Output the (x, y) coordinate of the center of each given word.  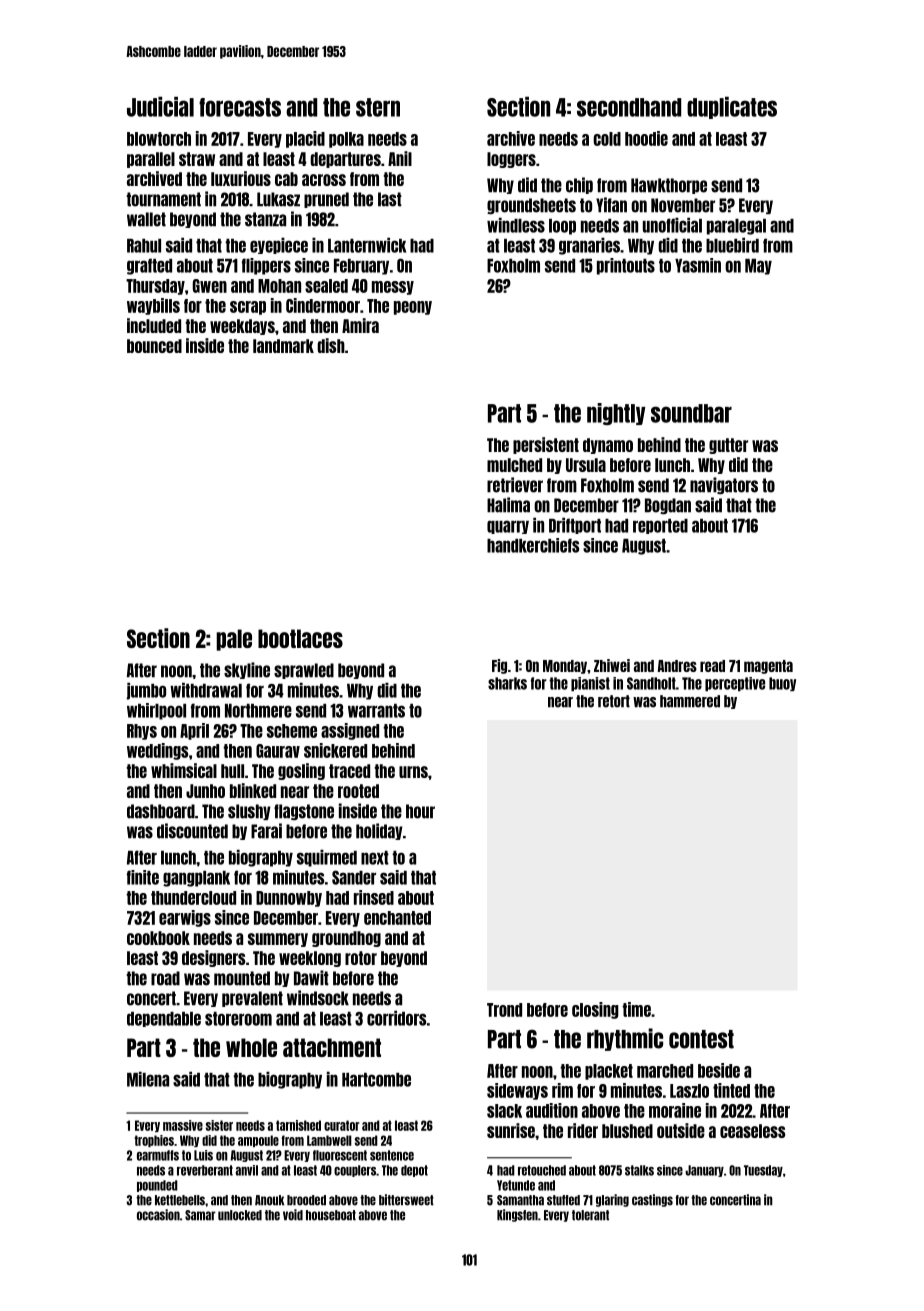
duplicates (732, 108)
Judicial (160, 107)
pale (234, 640)
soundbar (691, 413)
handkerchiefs (533, 545)
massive (183, 1125)
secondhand (629, 107)
